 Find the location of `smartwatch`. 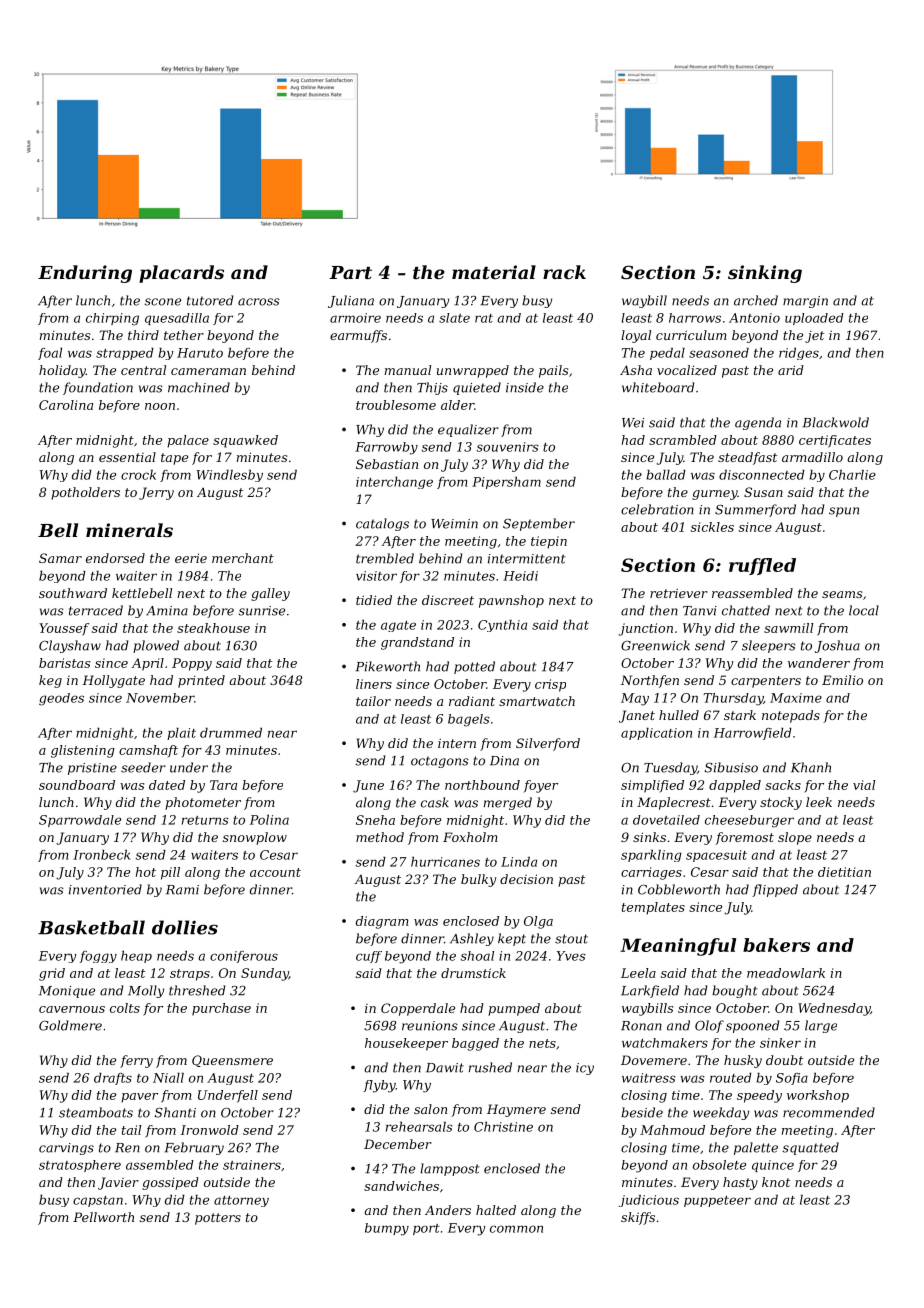

smartwatch is located at coordinates (537, 701).
